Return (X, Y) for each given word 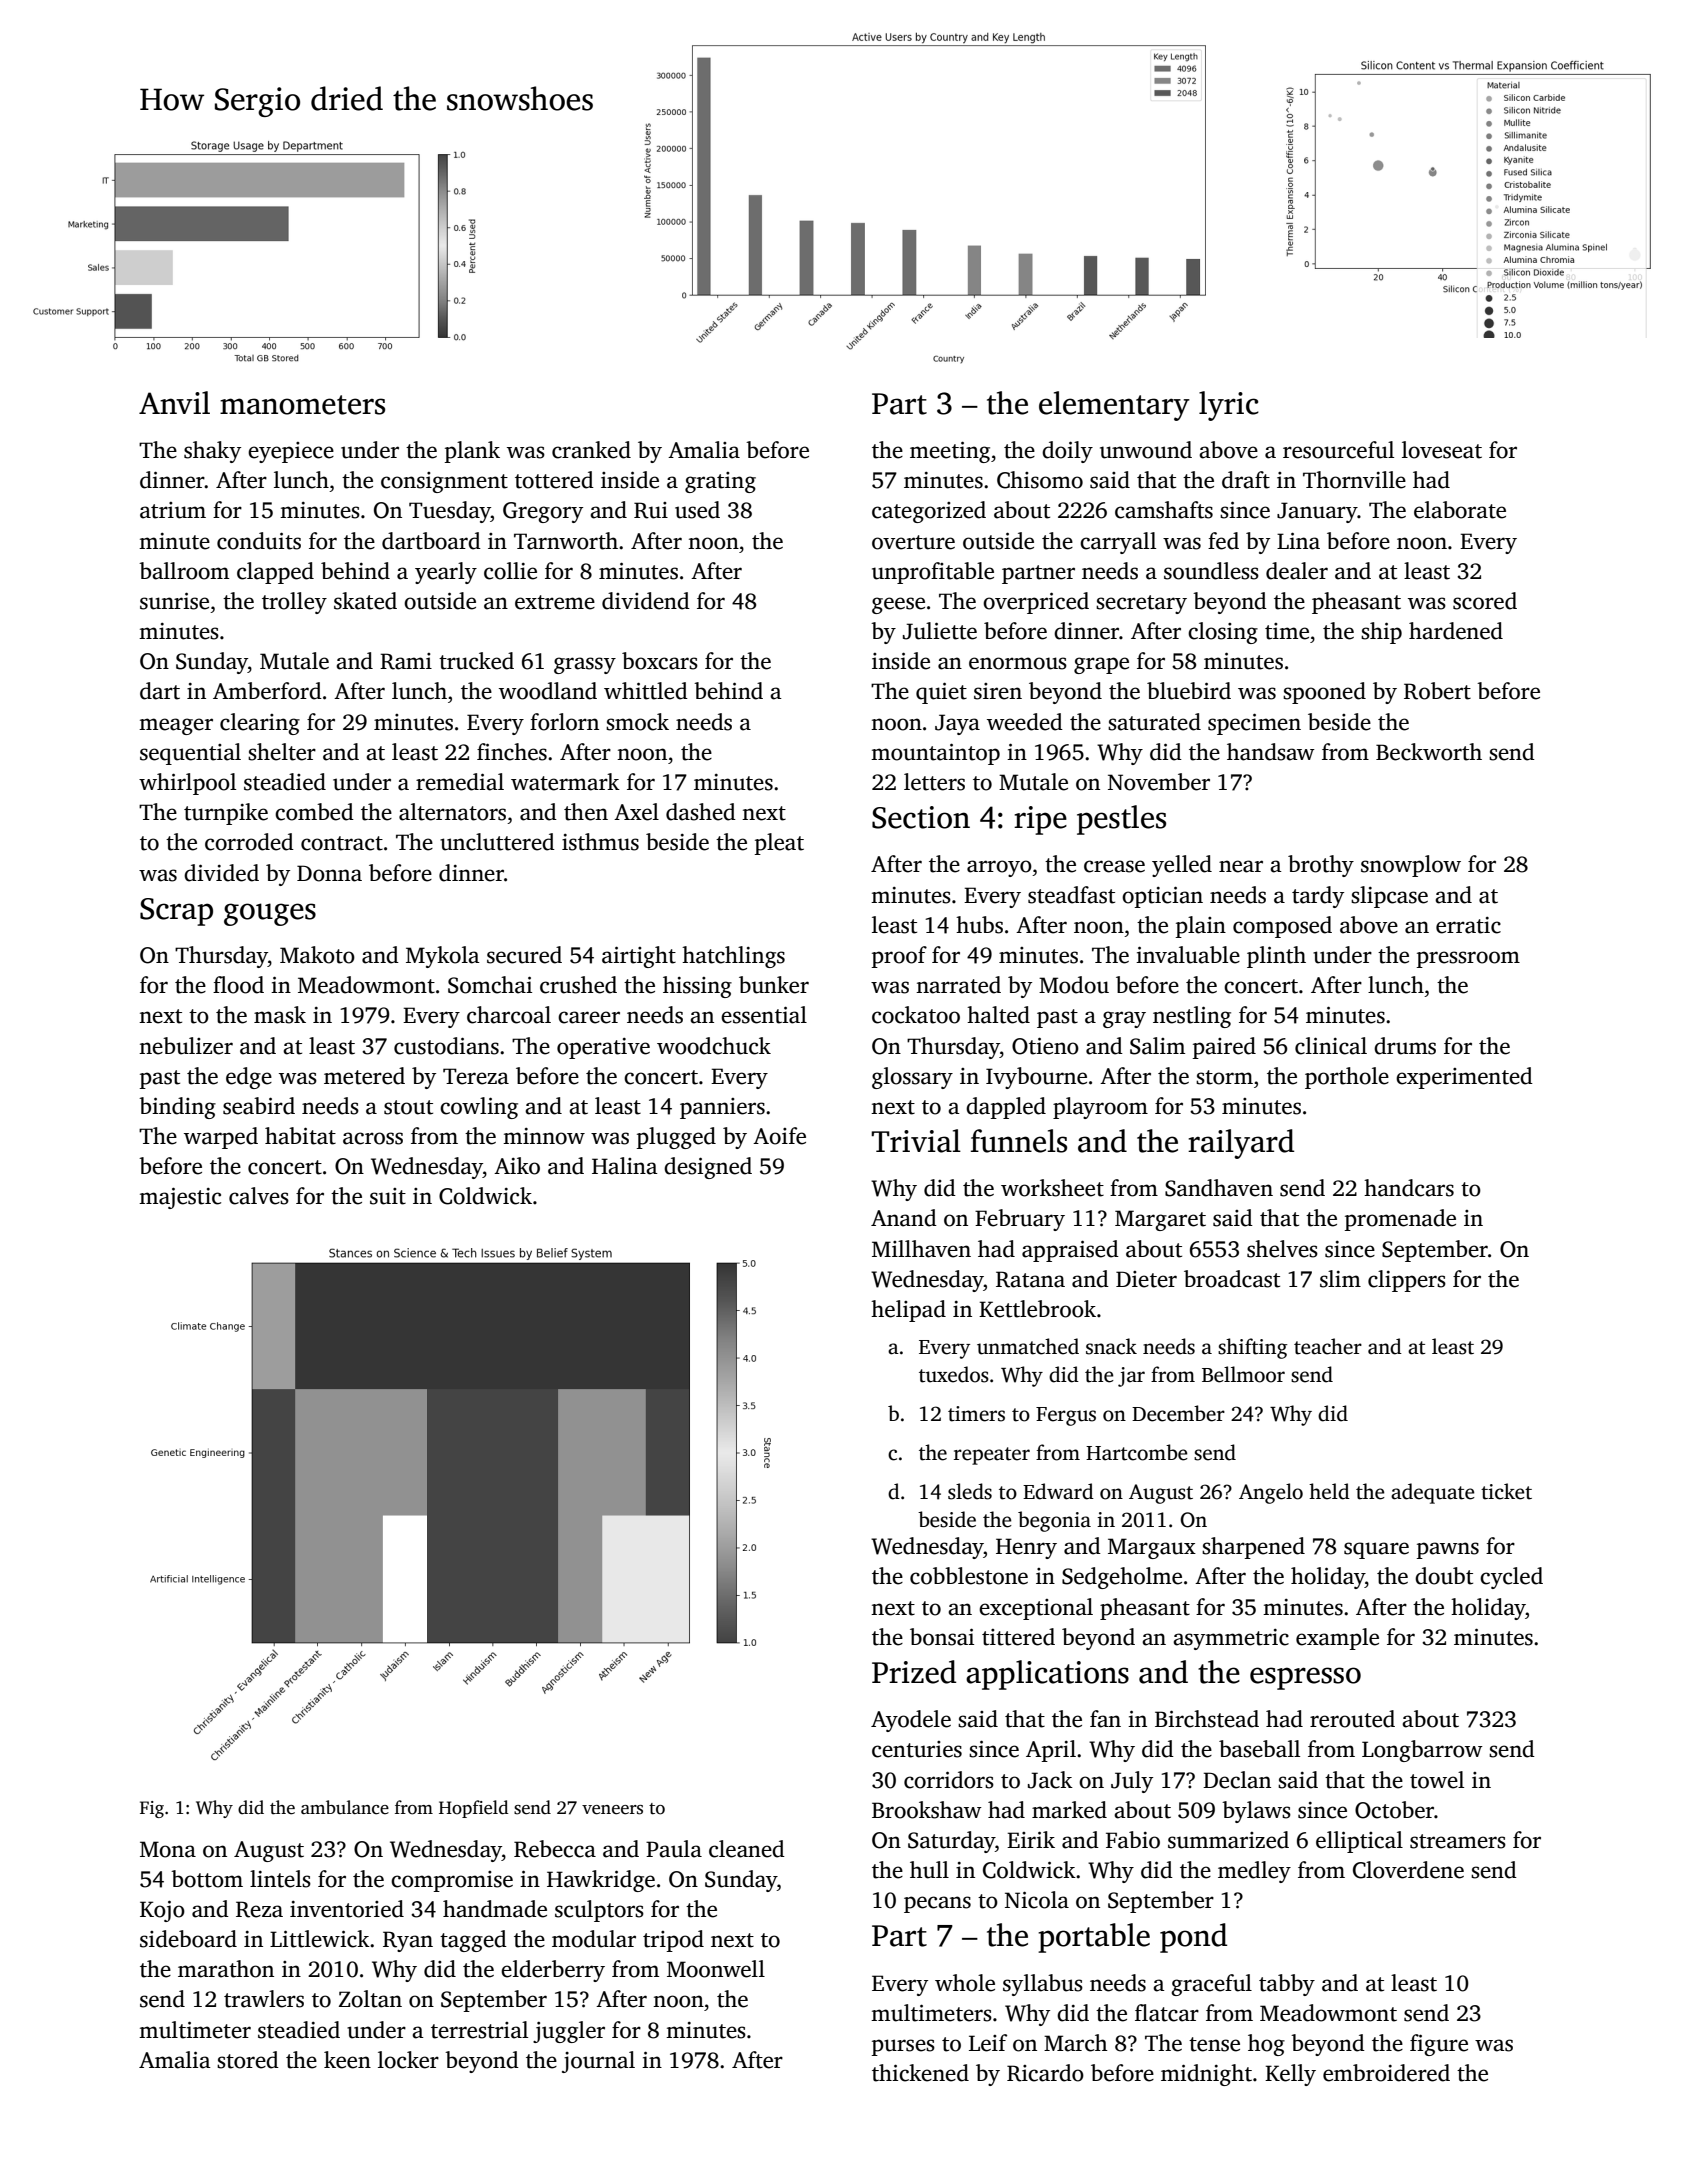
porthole (1347, 1078)
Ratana (1030, 1279)
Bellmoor (1243, 1374)
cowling (479, 1108)
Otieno (1045, 1046)
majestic (180, 1198)
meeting (950, 452)
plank (472, 452)
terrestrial (479, 2030)
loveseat (1442, 450)
